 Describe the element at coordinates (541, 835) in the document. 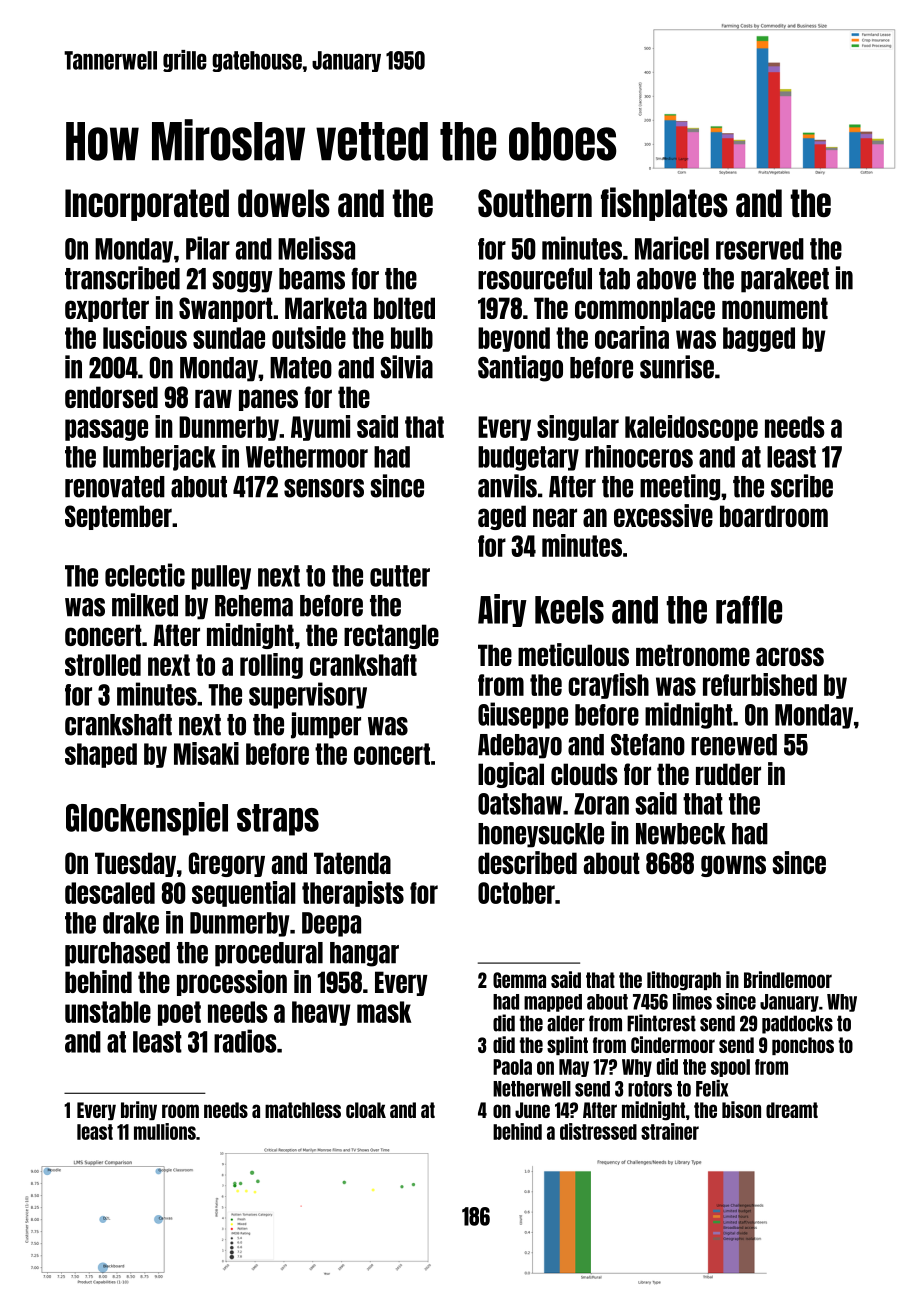

I see `honeysuckle` at that location.
